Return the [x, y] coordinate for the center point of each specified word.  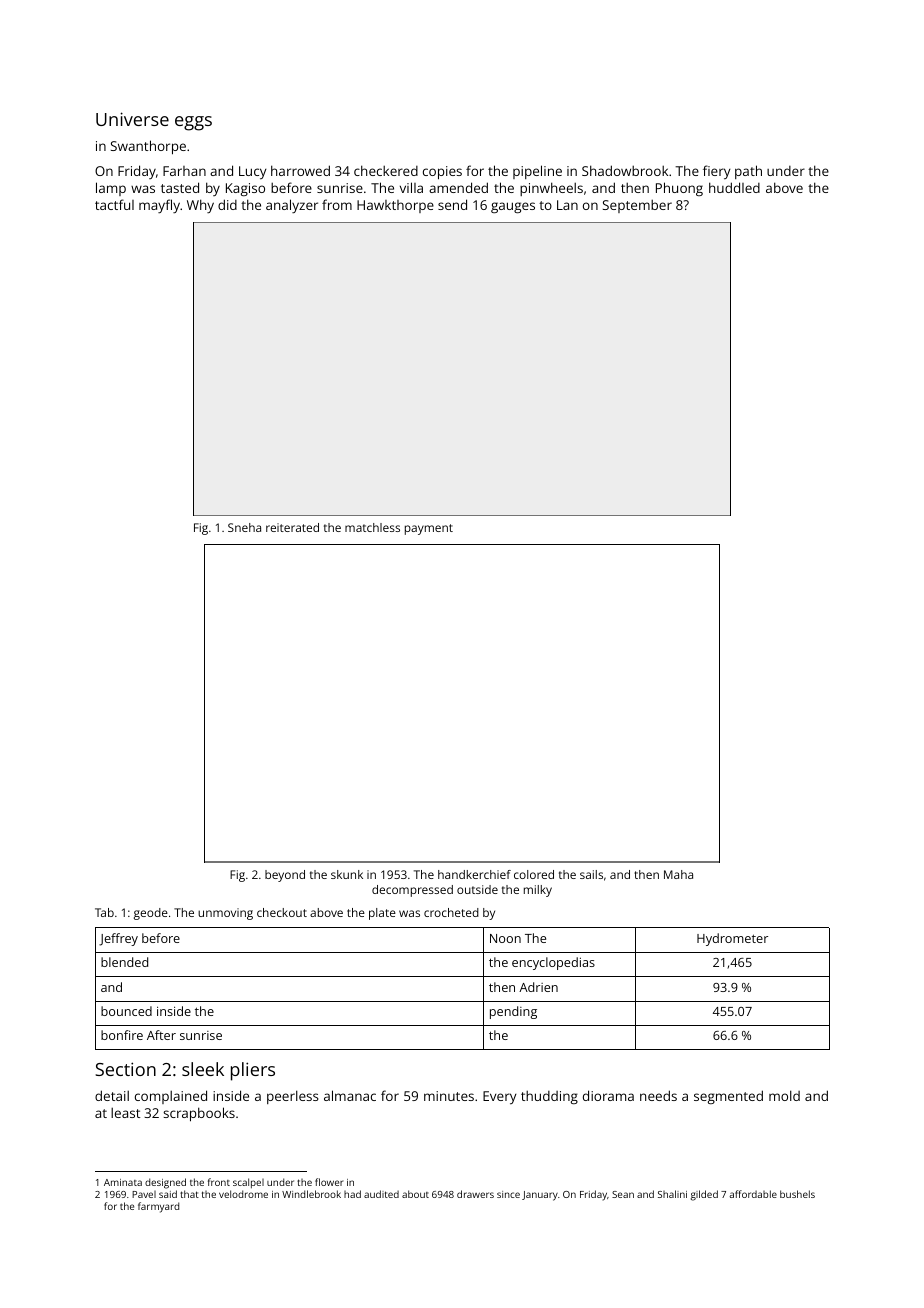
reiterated [292, 527]
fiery [717, 172]
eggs [193, 123]
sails [591, 874]
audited [381, 1194]
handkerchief [474, 874]
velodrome [243, 1194]
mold [784, 1095]
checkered [386, 170]
